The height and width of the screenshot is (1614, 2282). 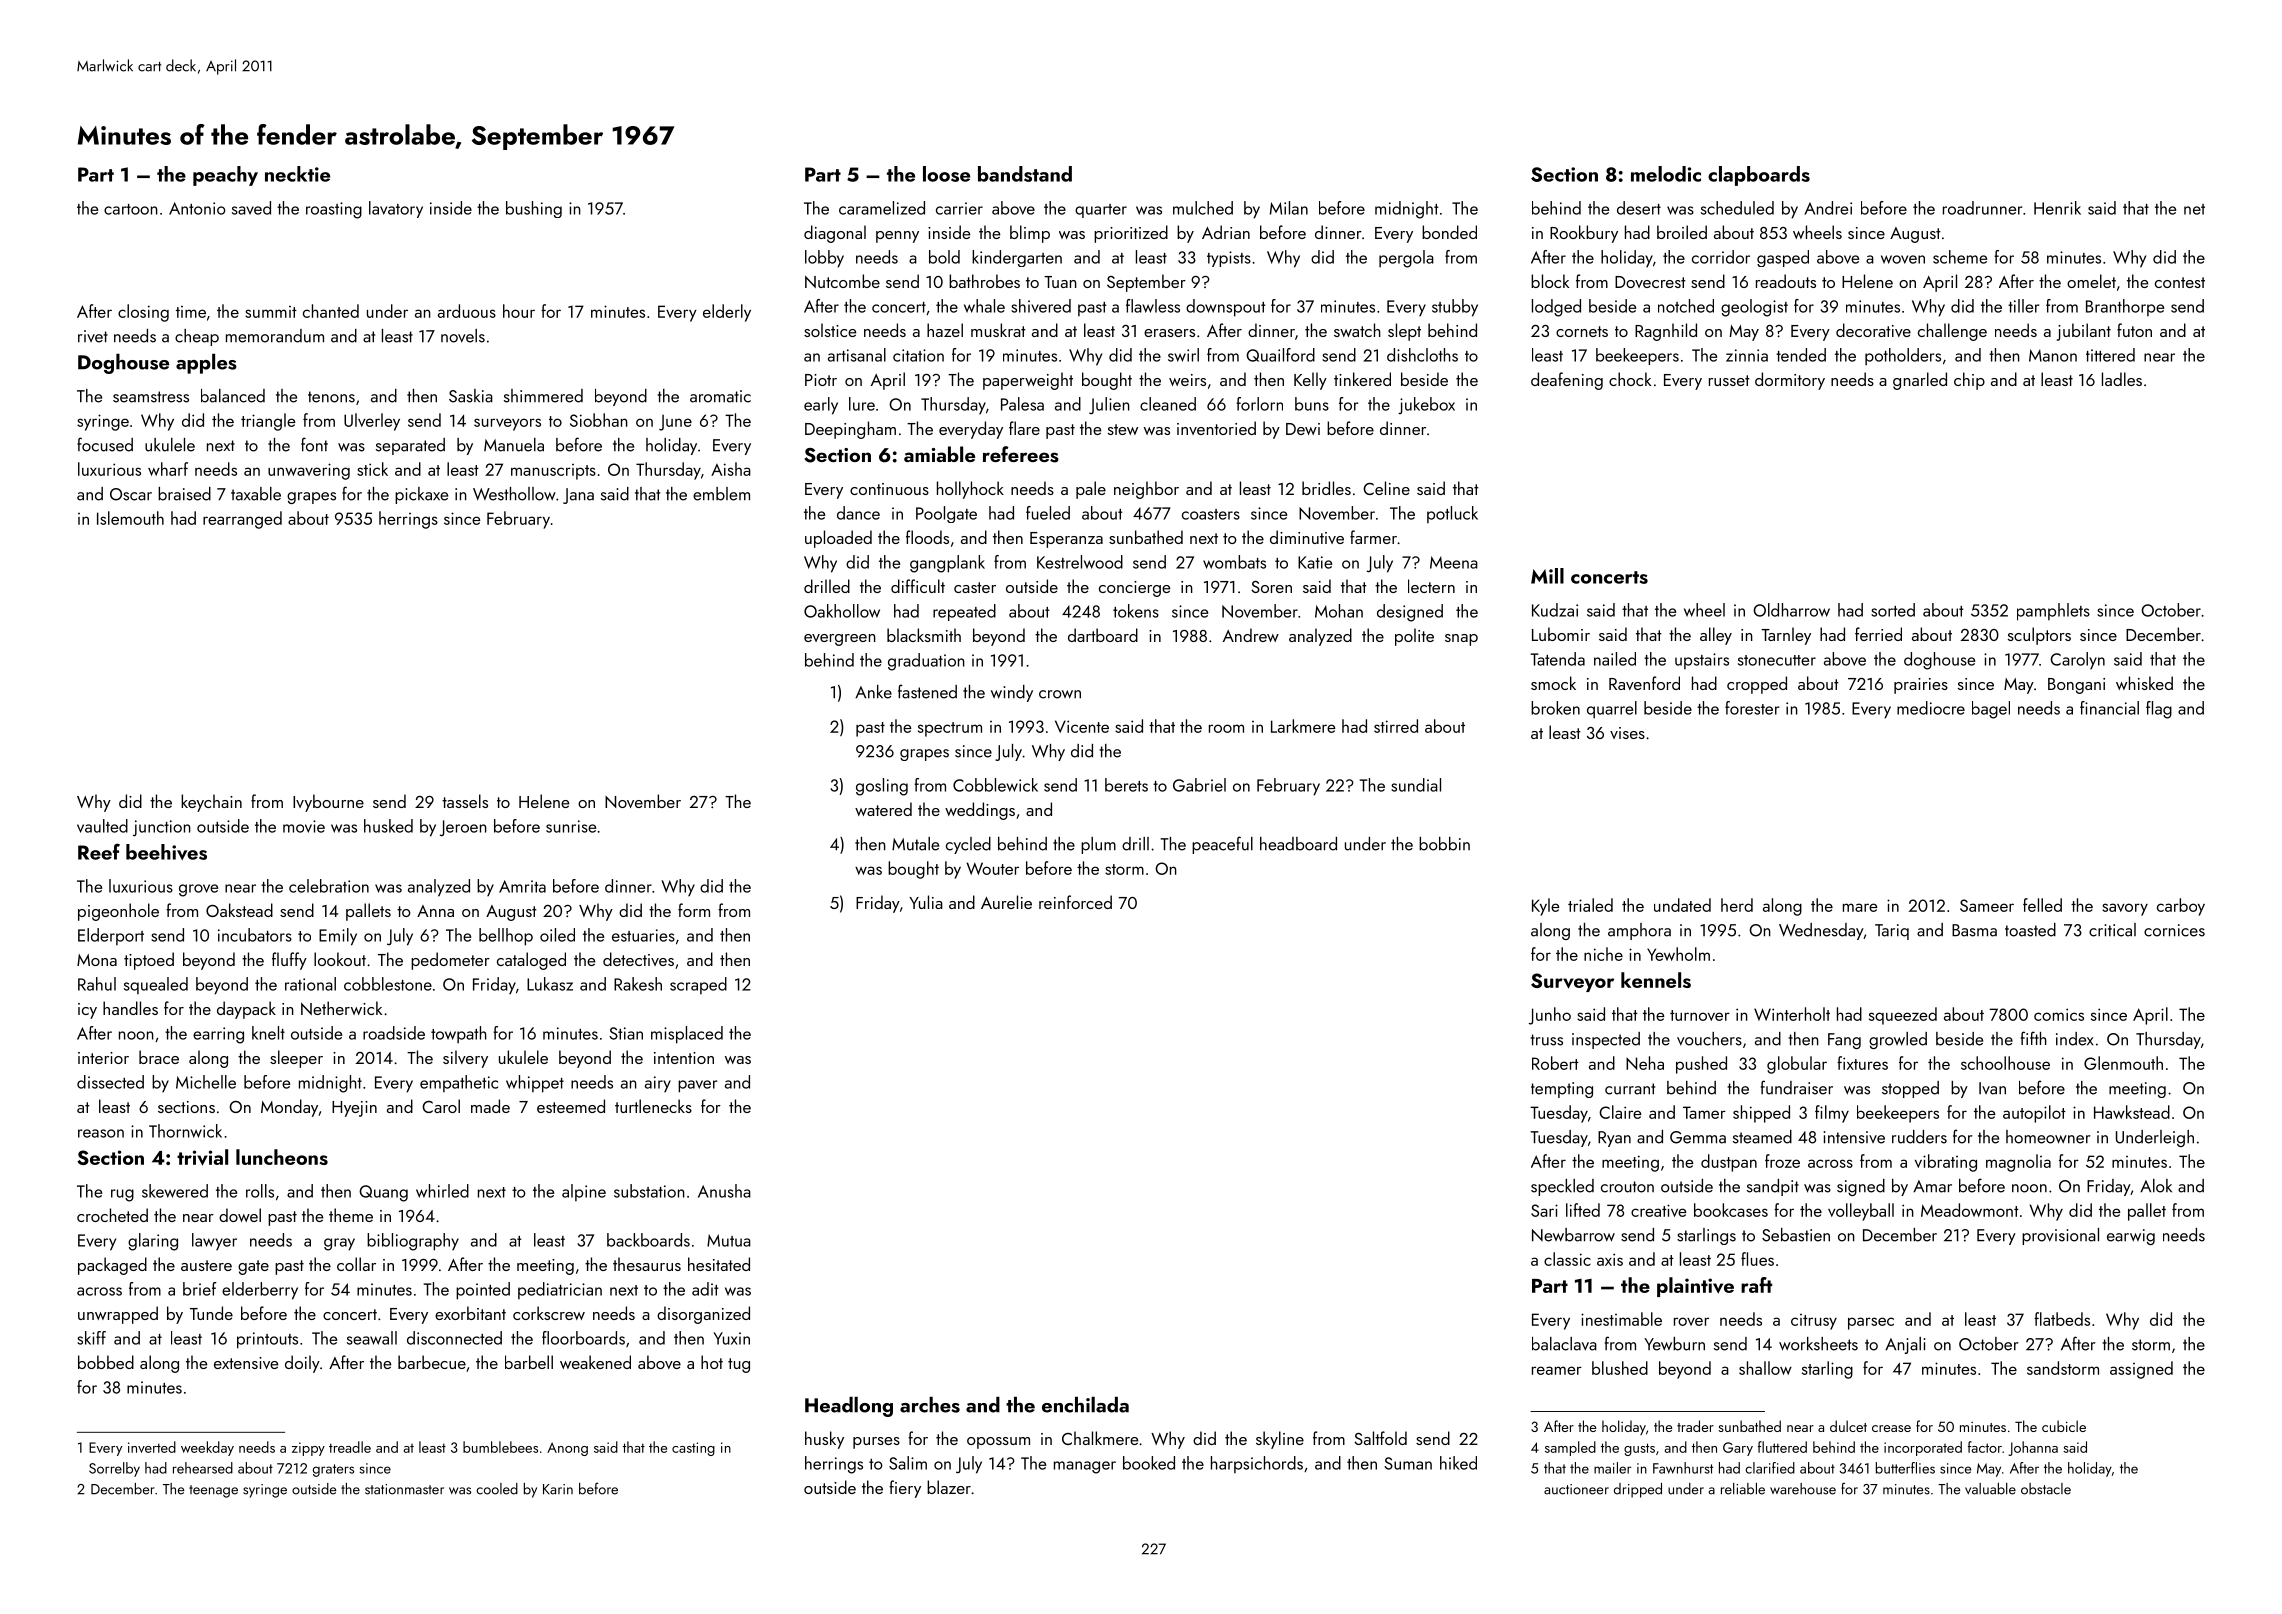 I want to click on spectrum, so click(x=950, y=729).
